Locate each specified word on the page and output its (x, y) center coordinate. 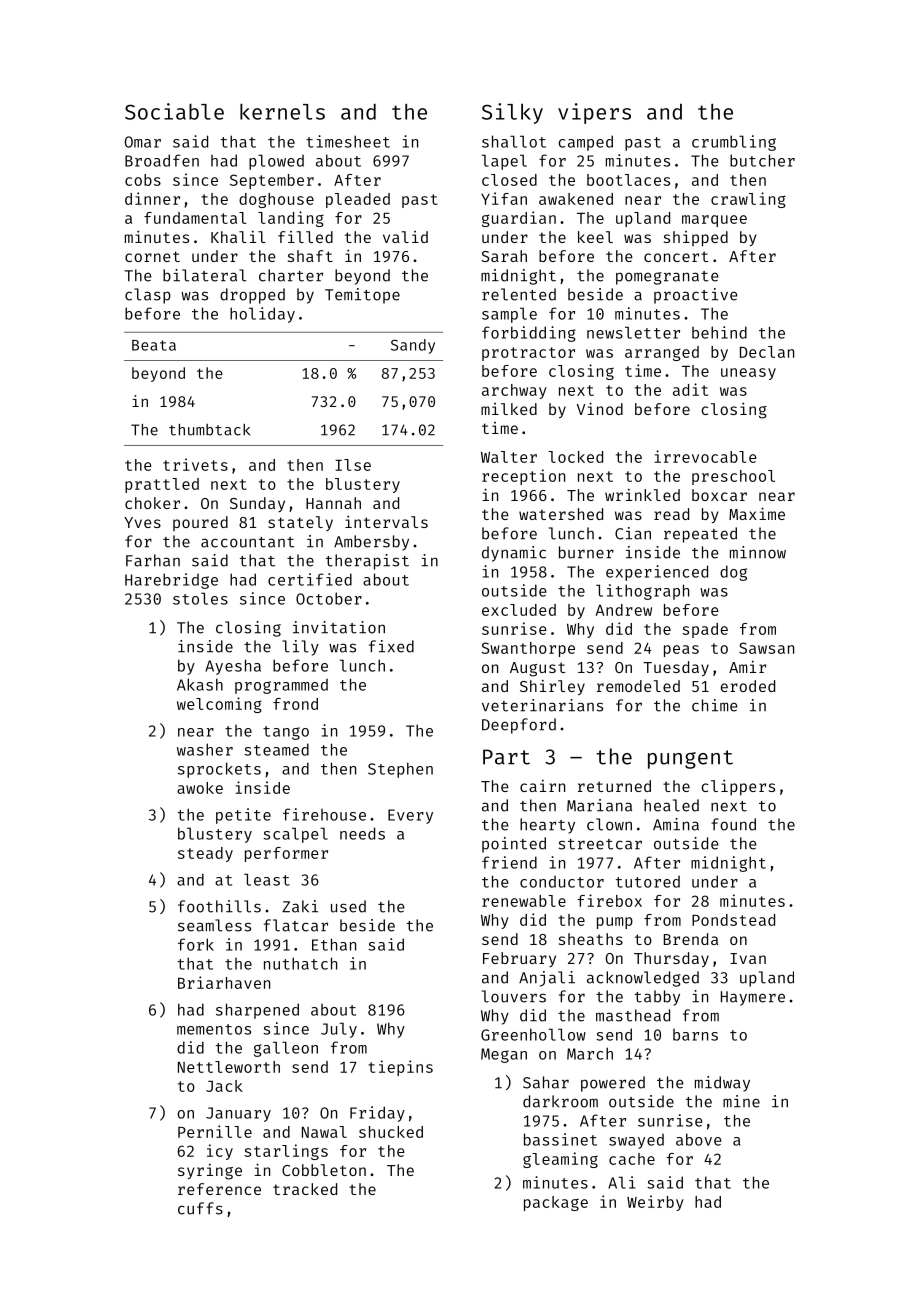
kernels (282, 111)
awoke (200, 788)
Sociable (174, 111)
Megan (504, 1055)
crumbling (734, 143)
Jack (224, 1086)
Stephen (400, 770)
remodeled (638, 686)
